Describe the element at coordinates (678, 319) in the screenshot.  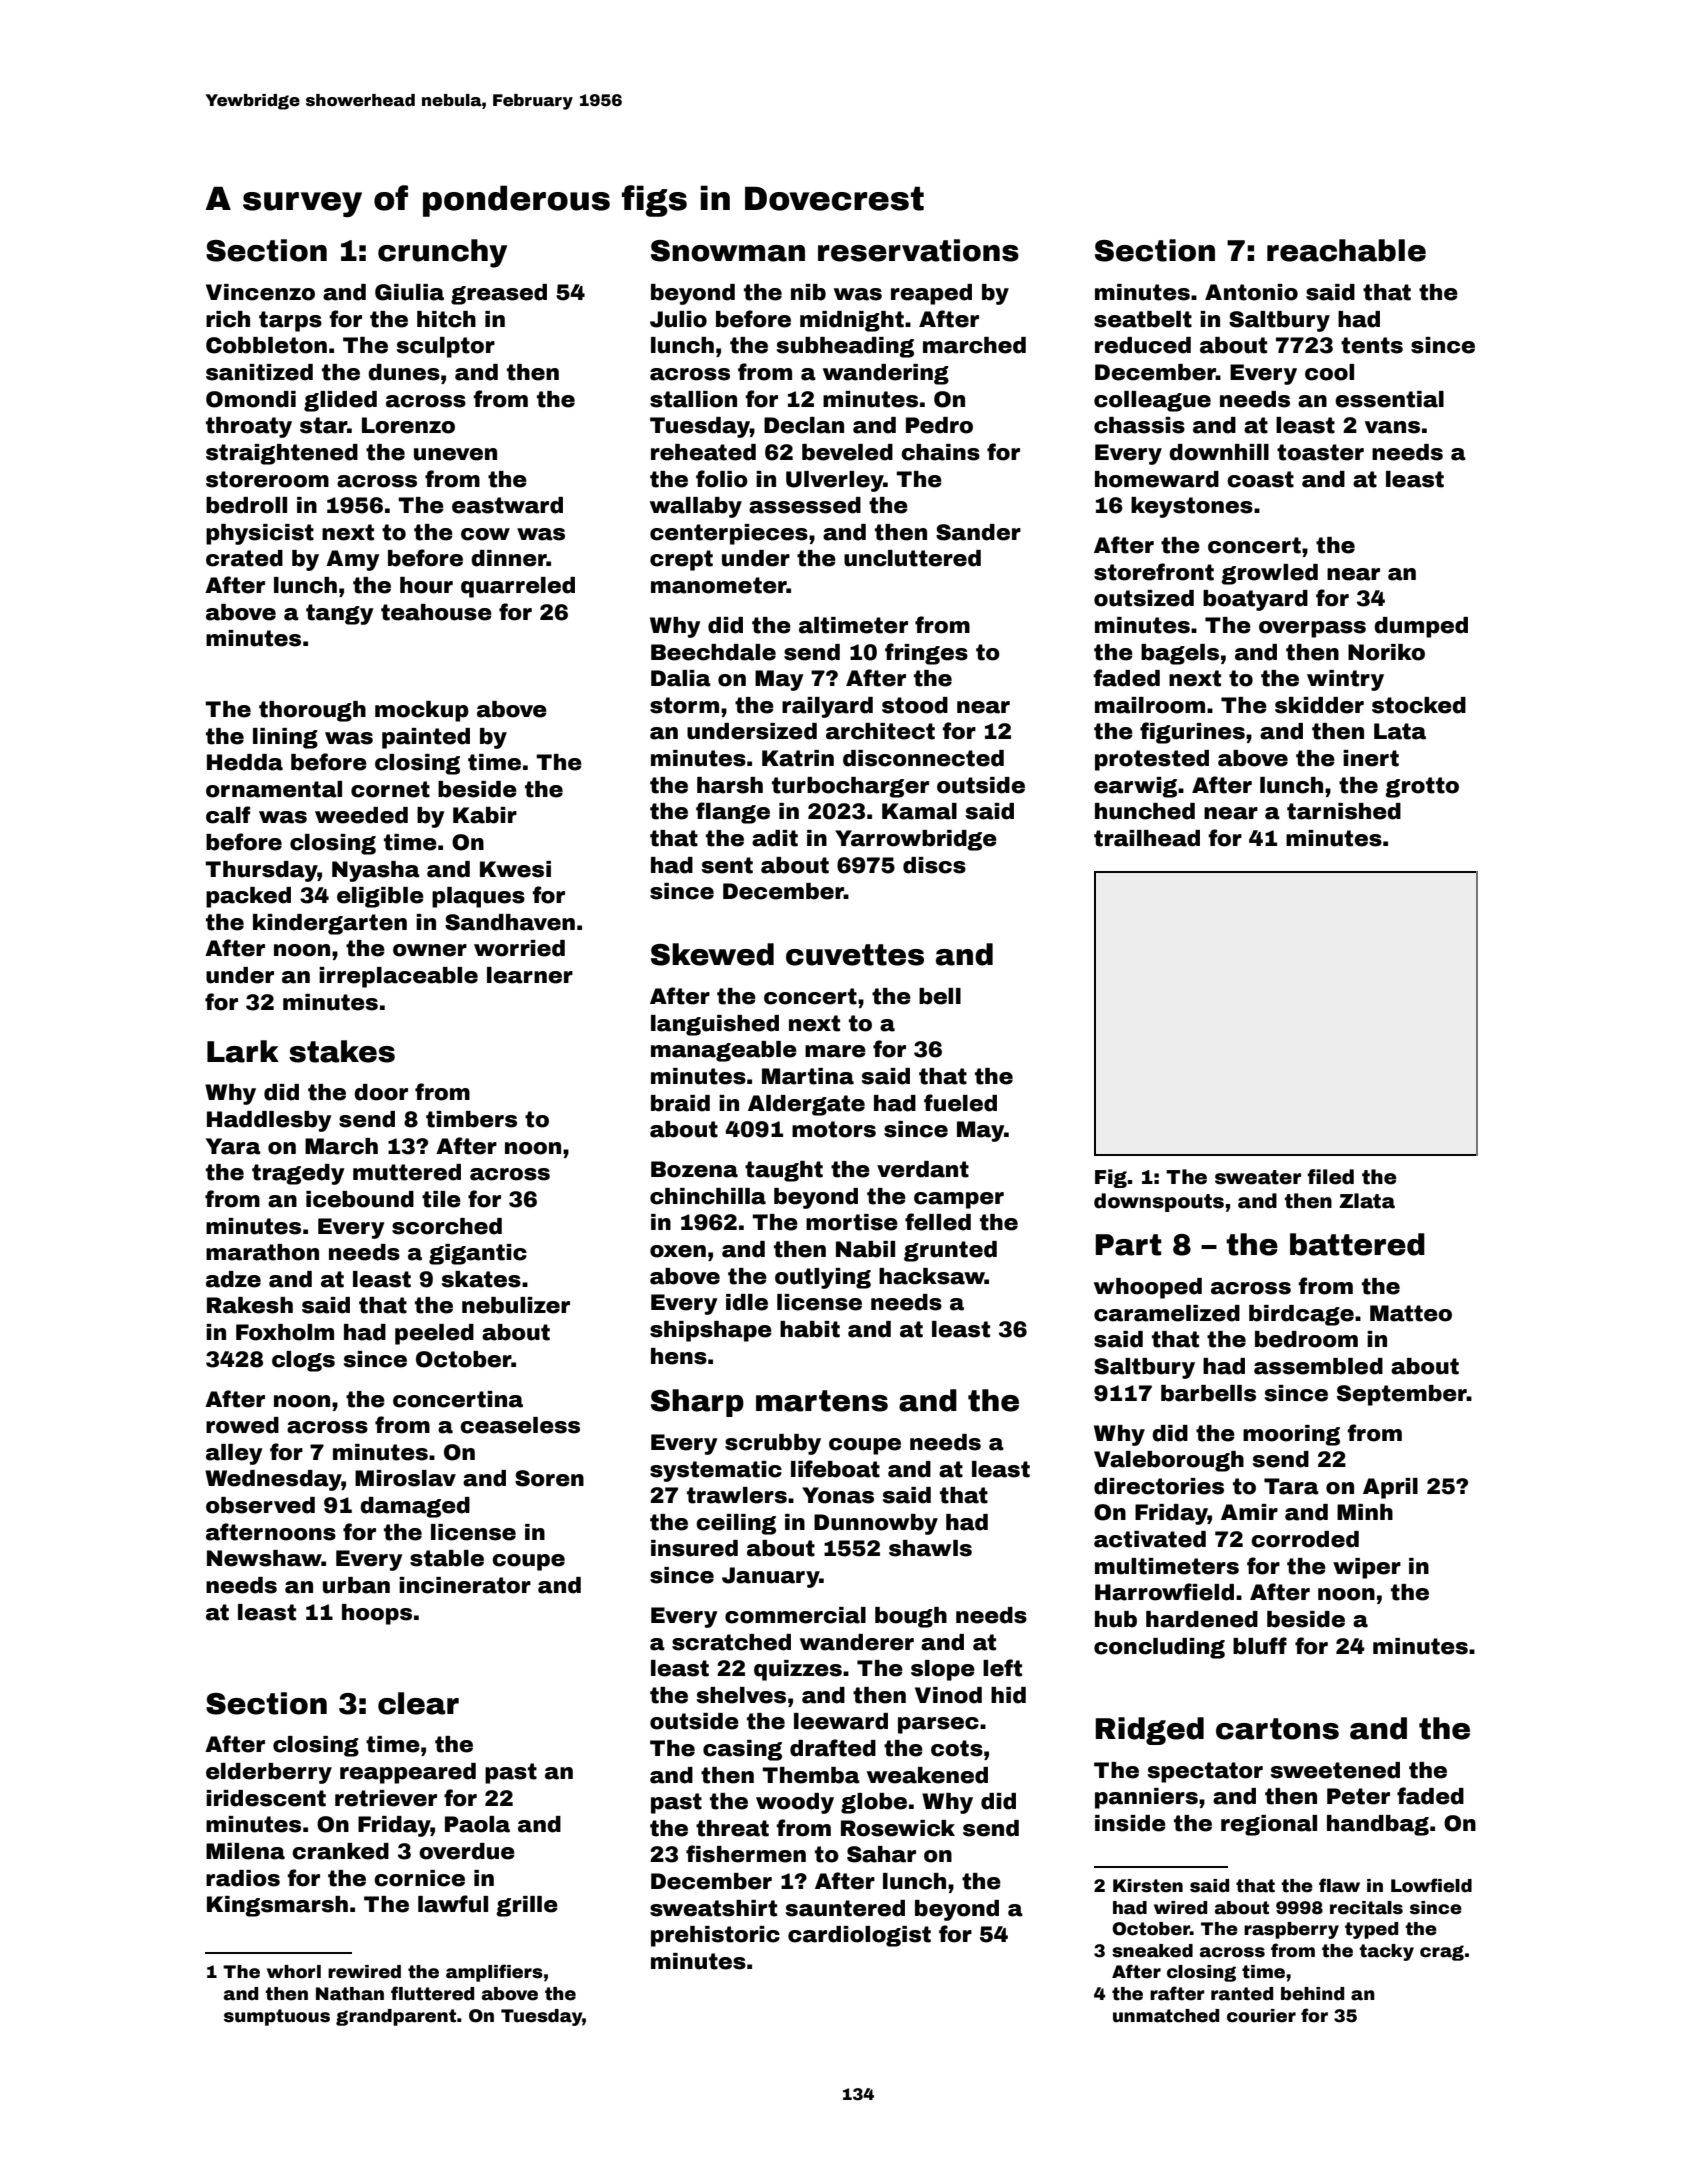
I see `Julio` at that location.
